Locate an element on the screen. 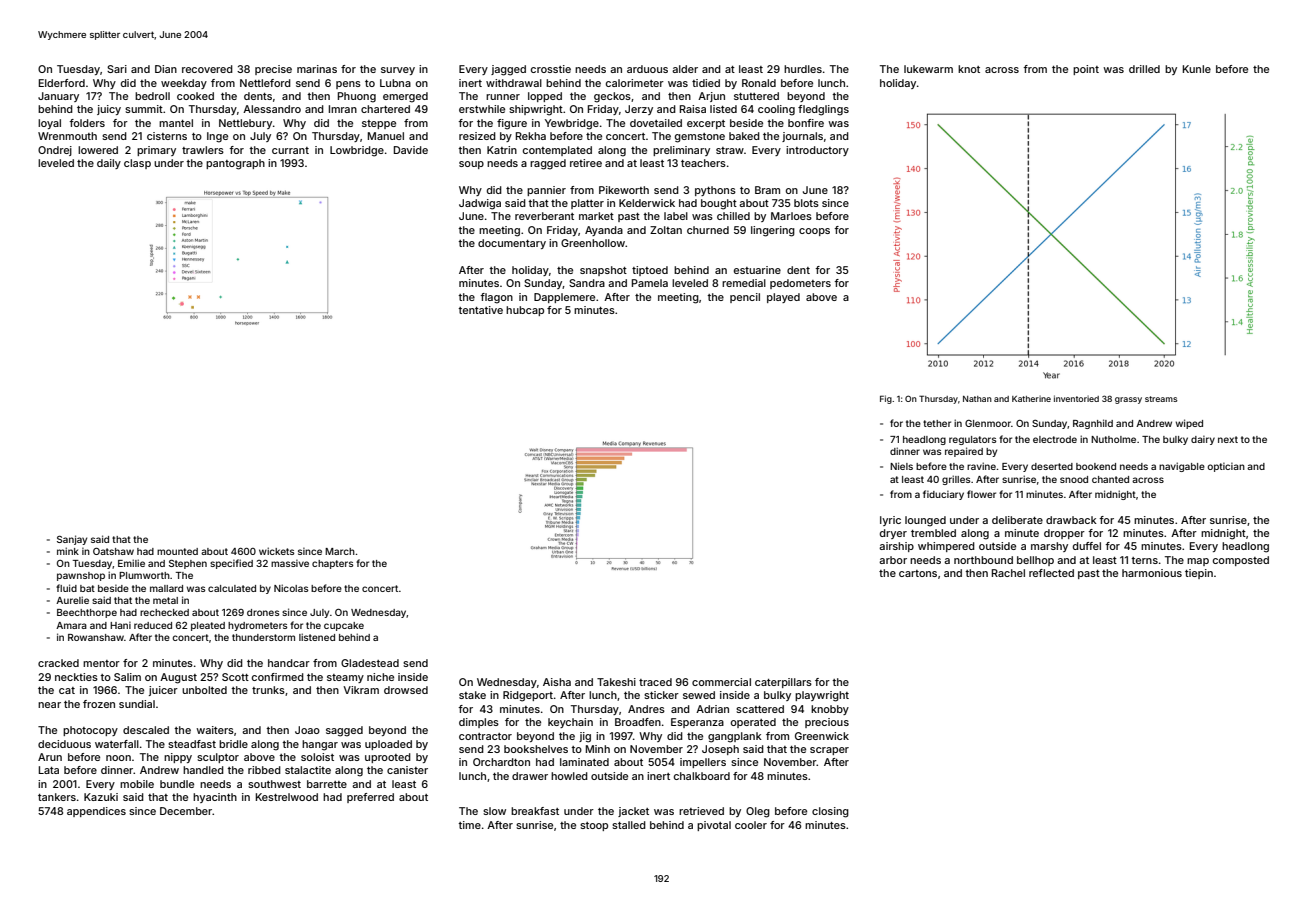 Image resolution: width=1308 pixels, height=924 pixels. Kunle is located at coordinates (1197, 69).
